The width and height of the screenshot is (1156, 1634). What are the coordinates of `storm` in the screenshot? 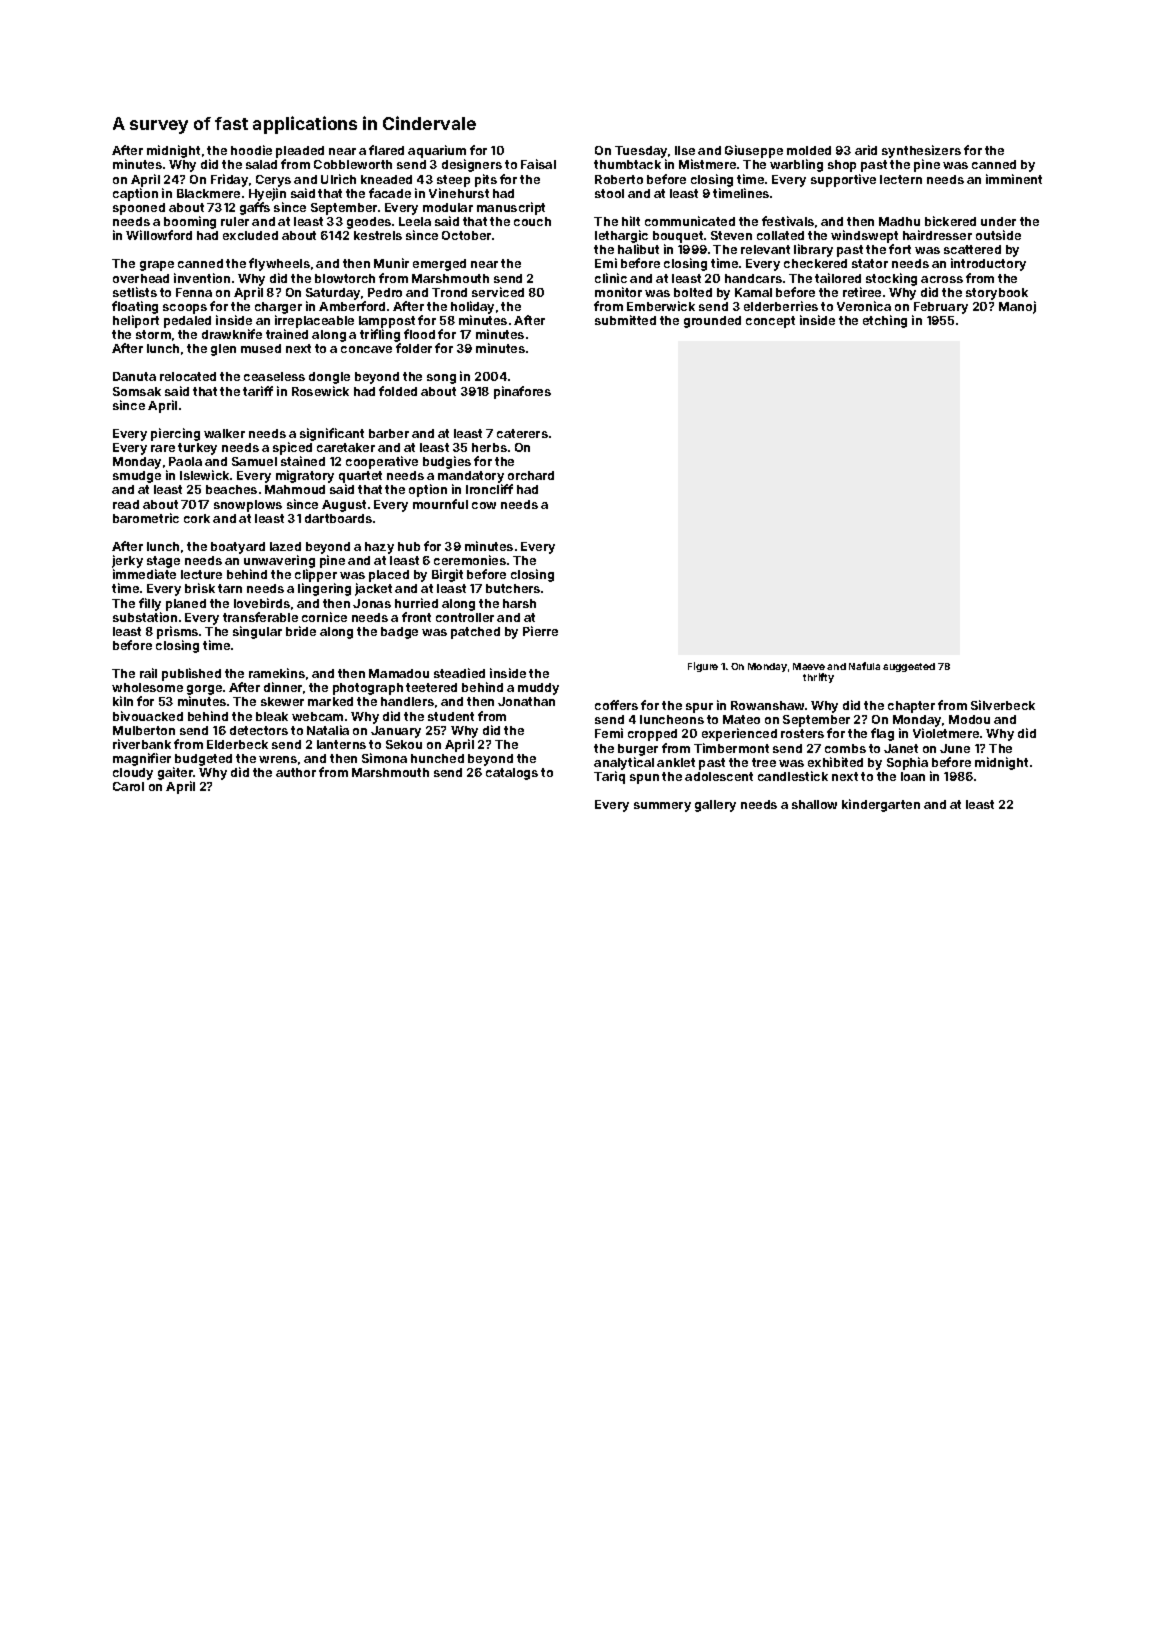 It's located at (153, 334).
